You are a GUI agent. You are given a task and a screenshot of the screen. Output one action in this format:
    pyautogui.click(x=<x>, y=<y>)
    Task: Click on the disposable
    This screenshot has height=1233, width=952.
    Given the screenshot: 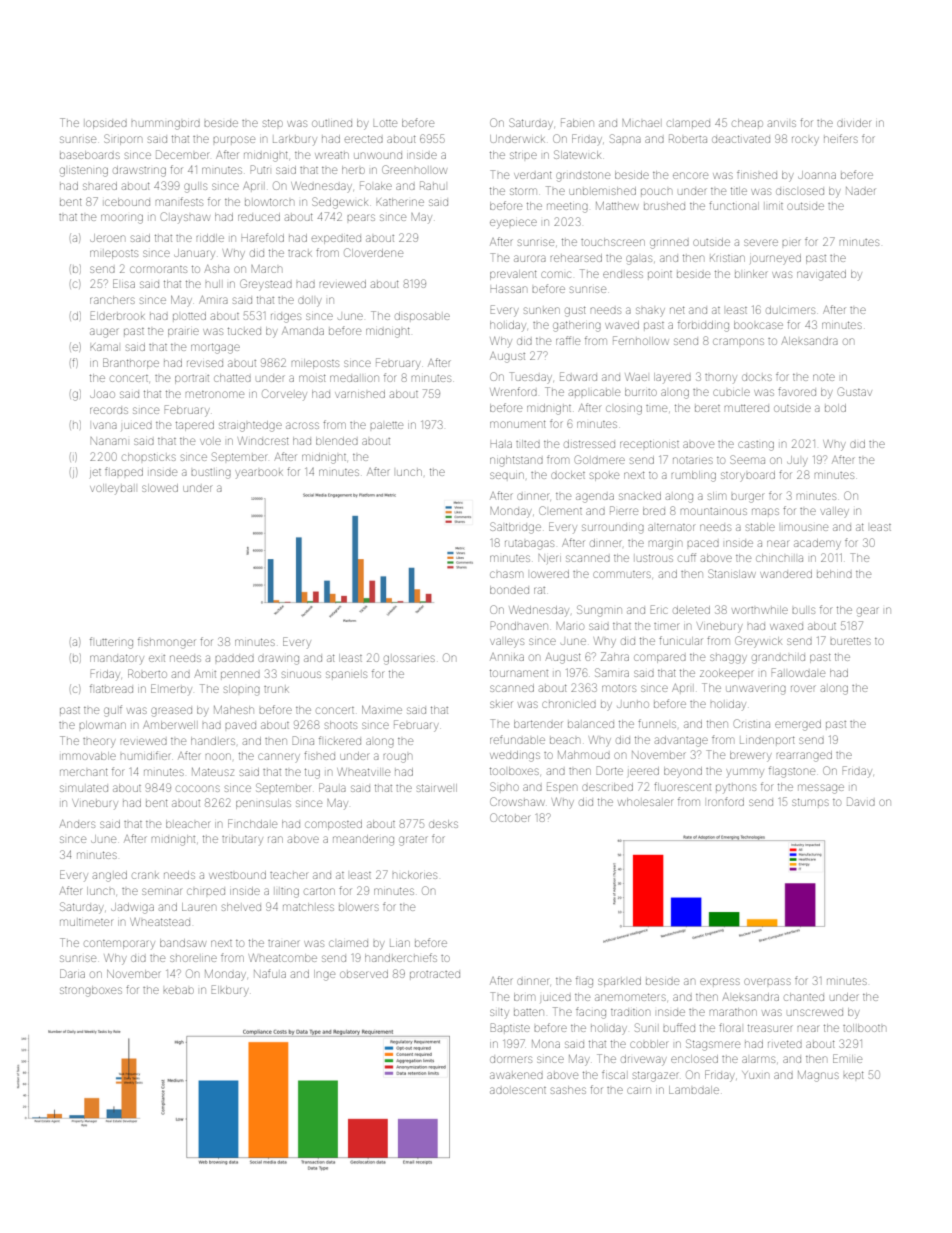 What is the action you would take?
    pyautogui.click(x=422, y=316)
